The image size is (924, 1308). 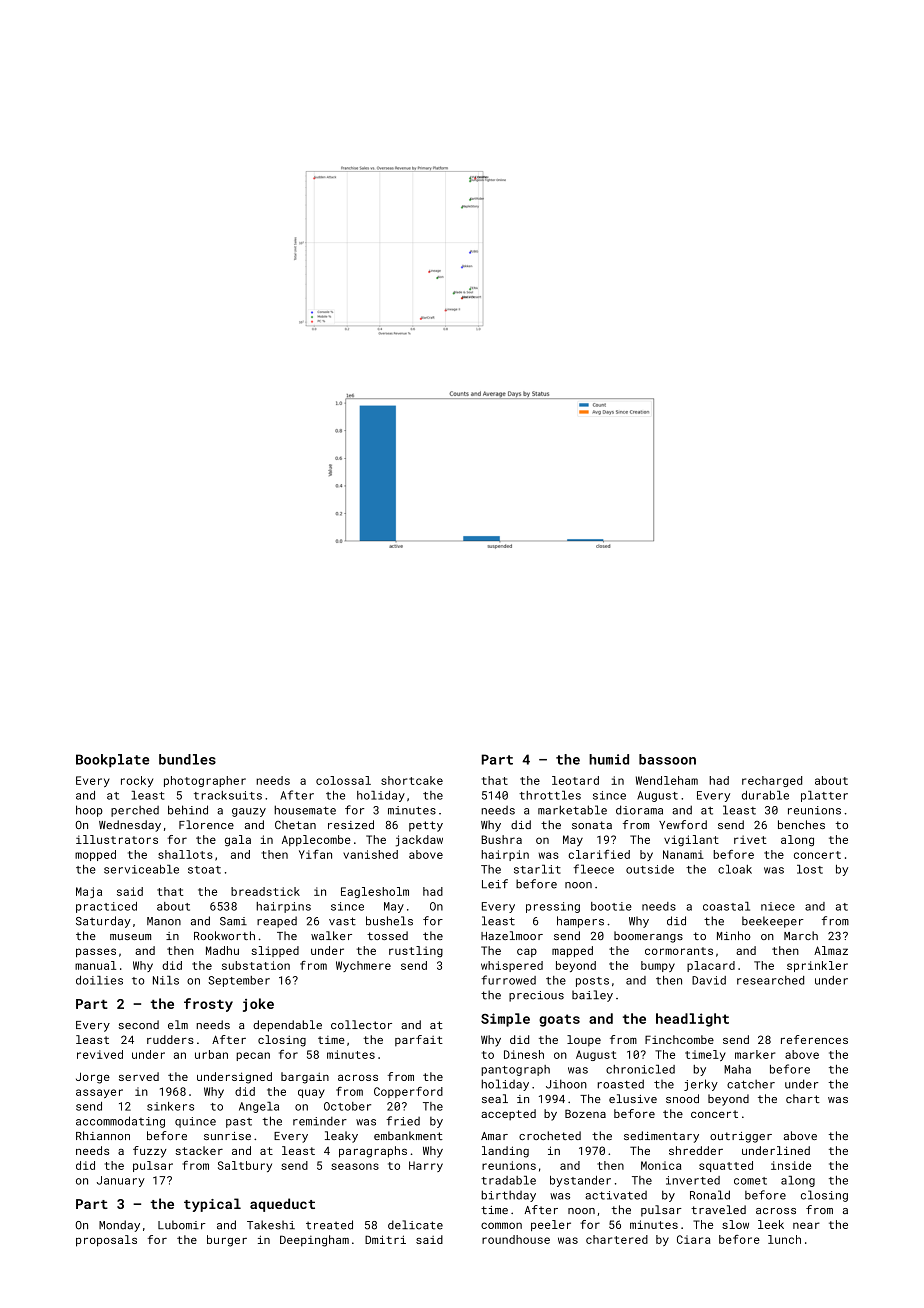 I want to click on parfait, so click(x=419, y=1040).
